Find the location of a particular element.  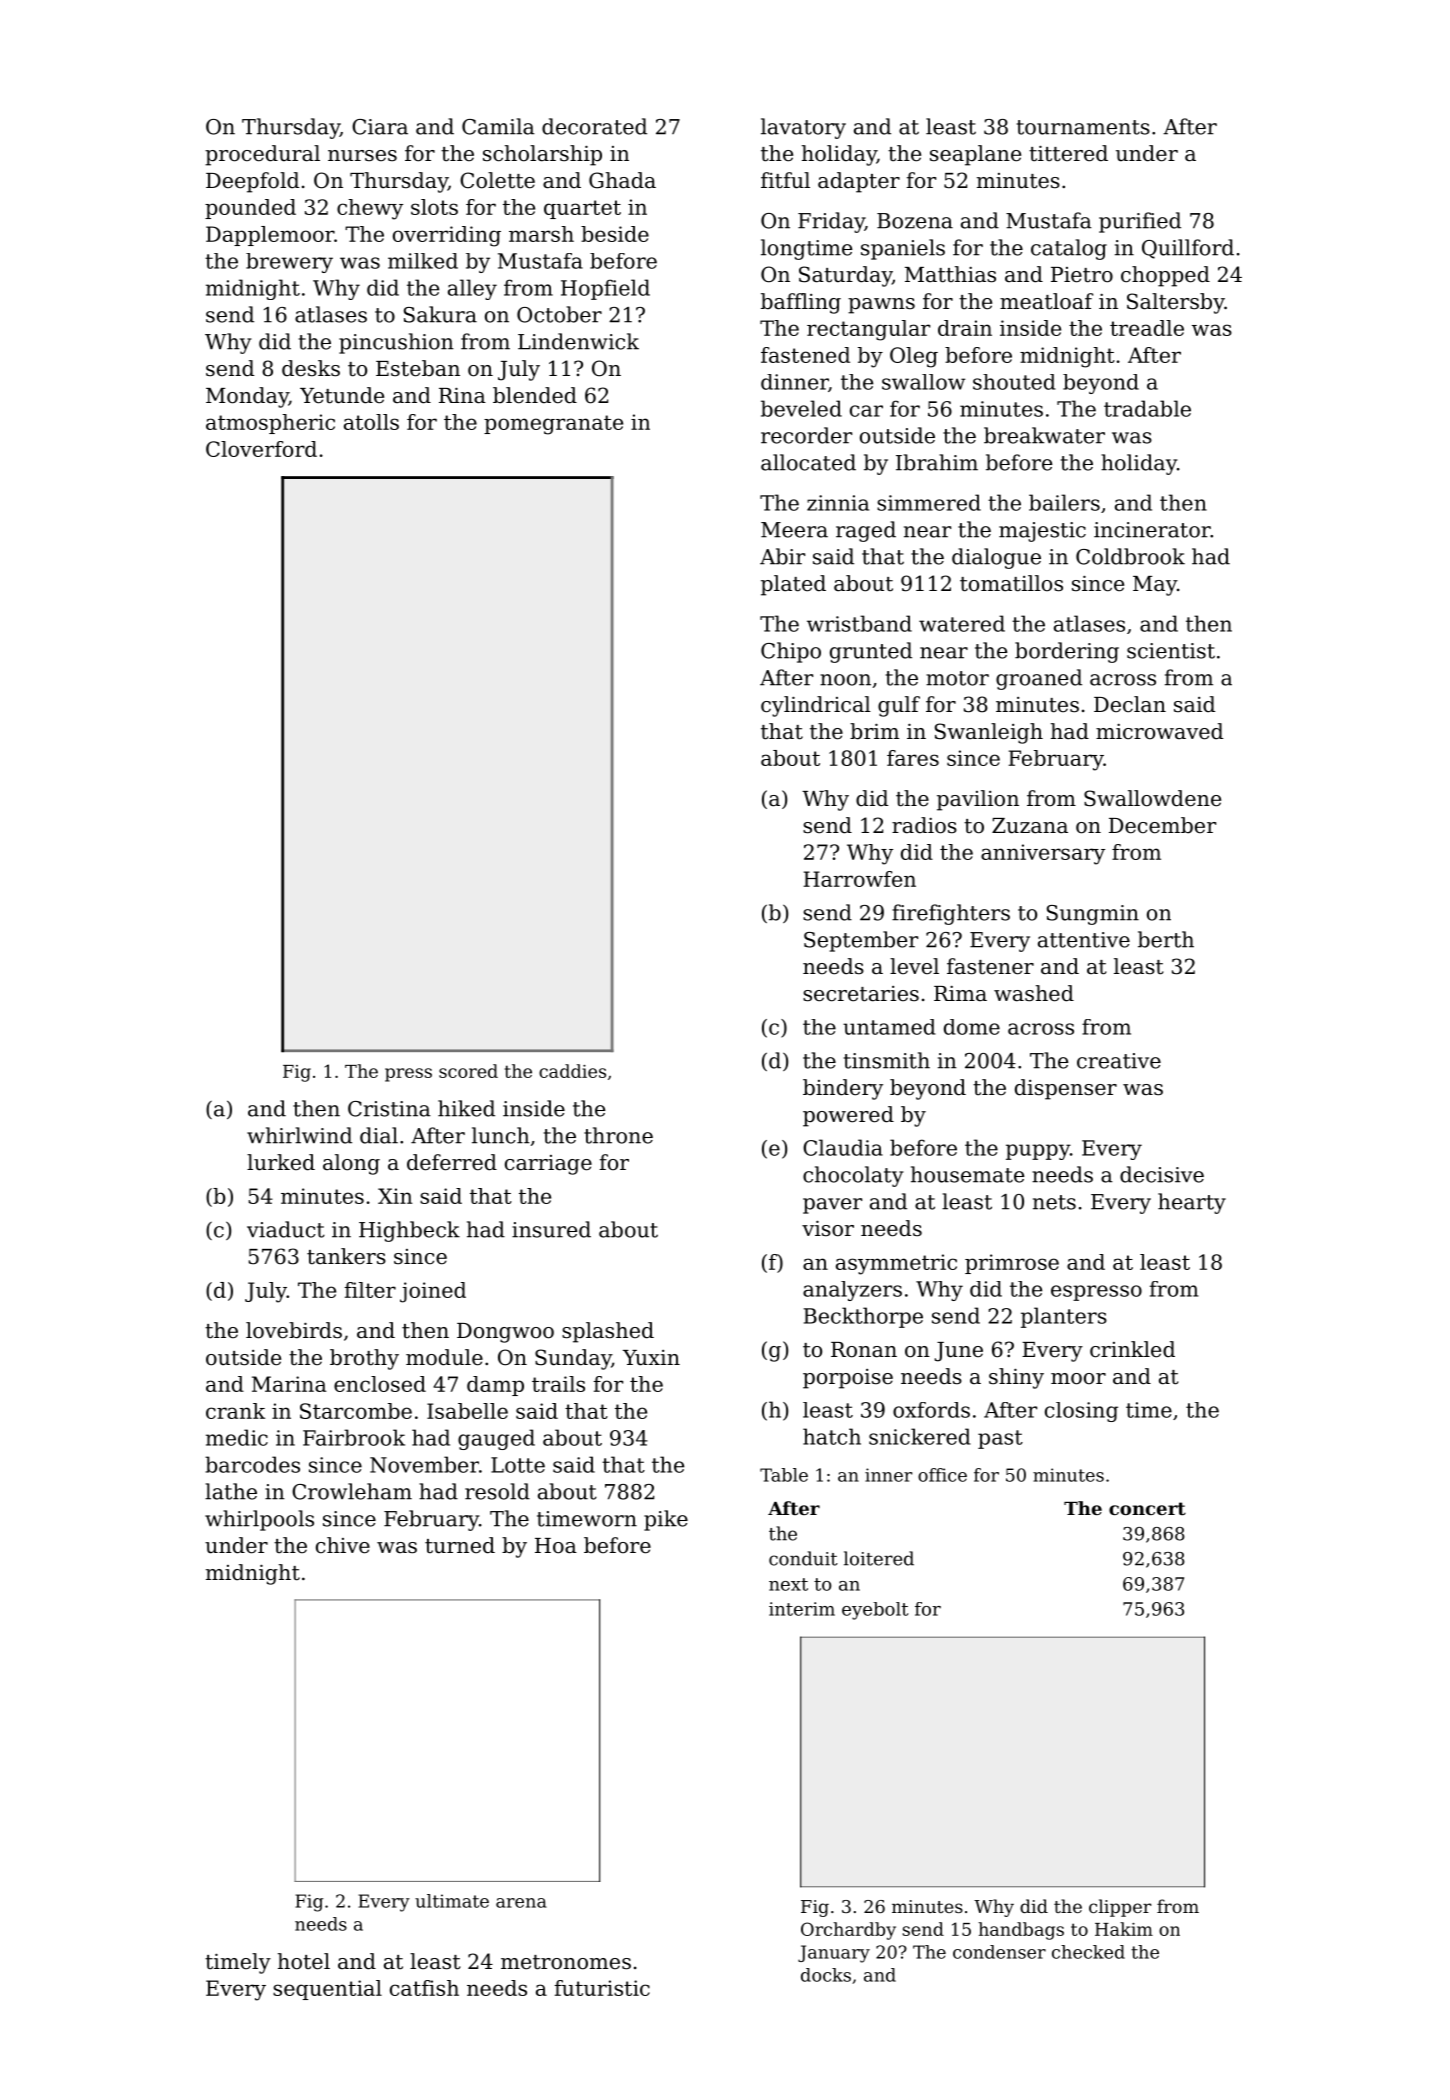

dispenser is located at coordinates (1066, 1089).
